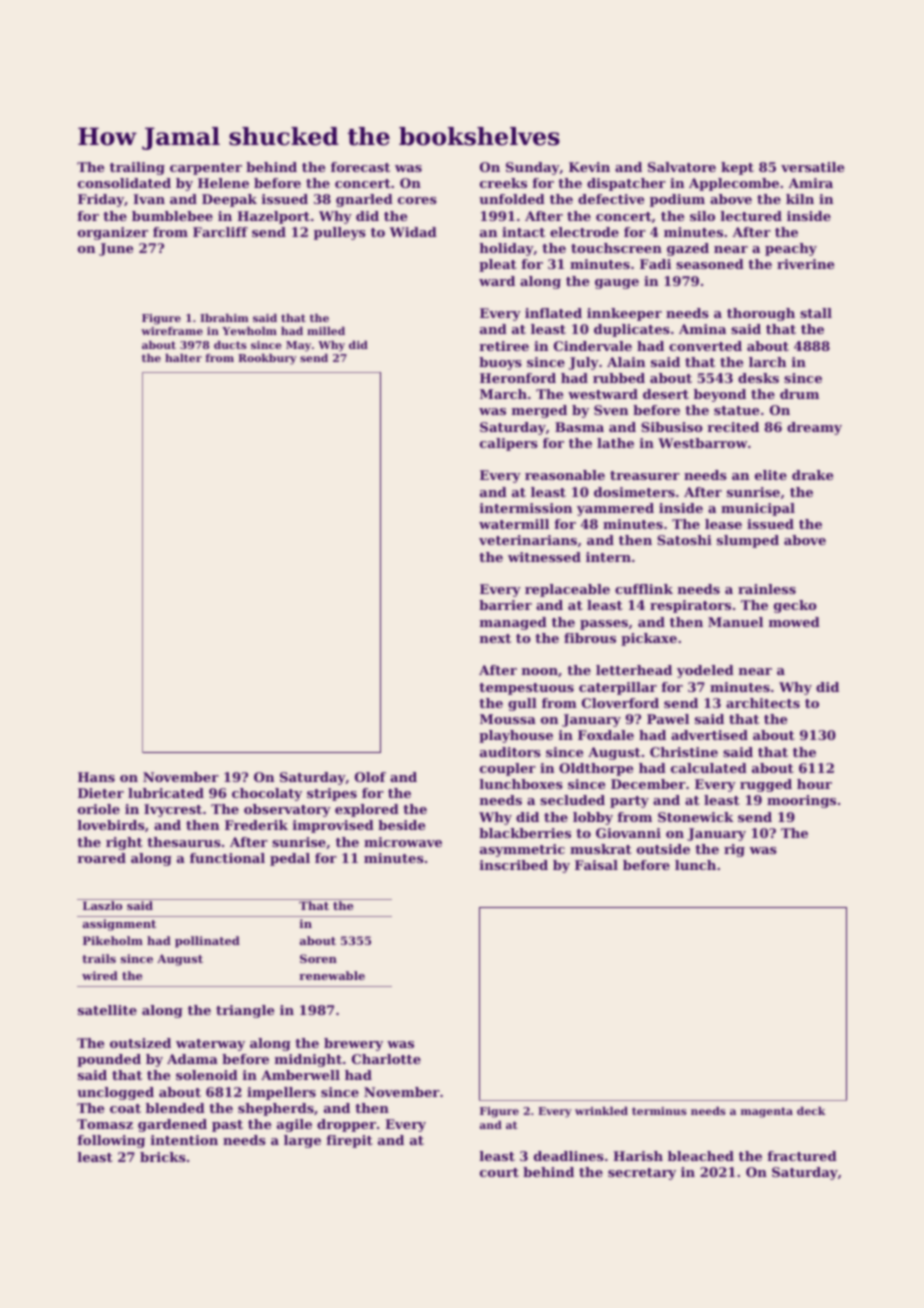  What do you see at coordinates (509, 444) in the page?
I see `calipers` at bounding box center [509, 444].
